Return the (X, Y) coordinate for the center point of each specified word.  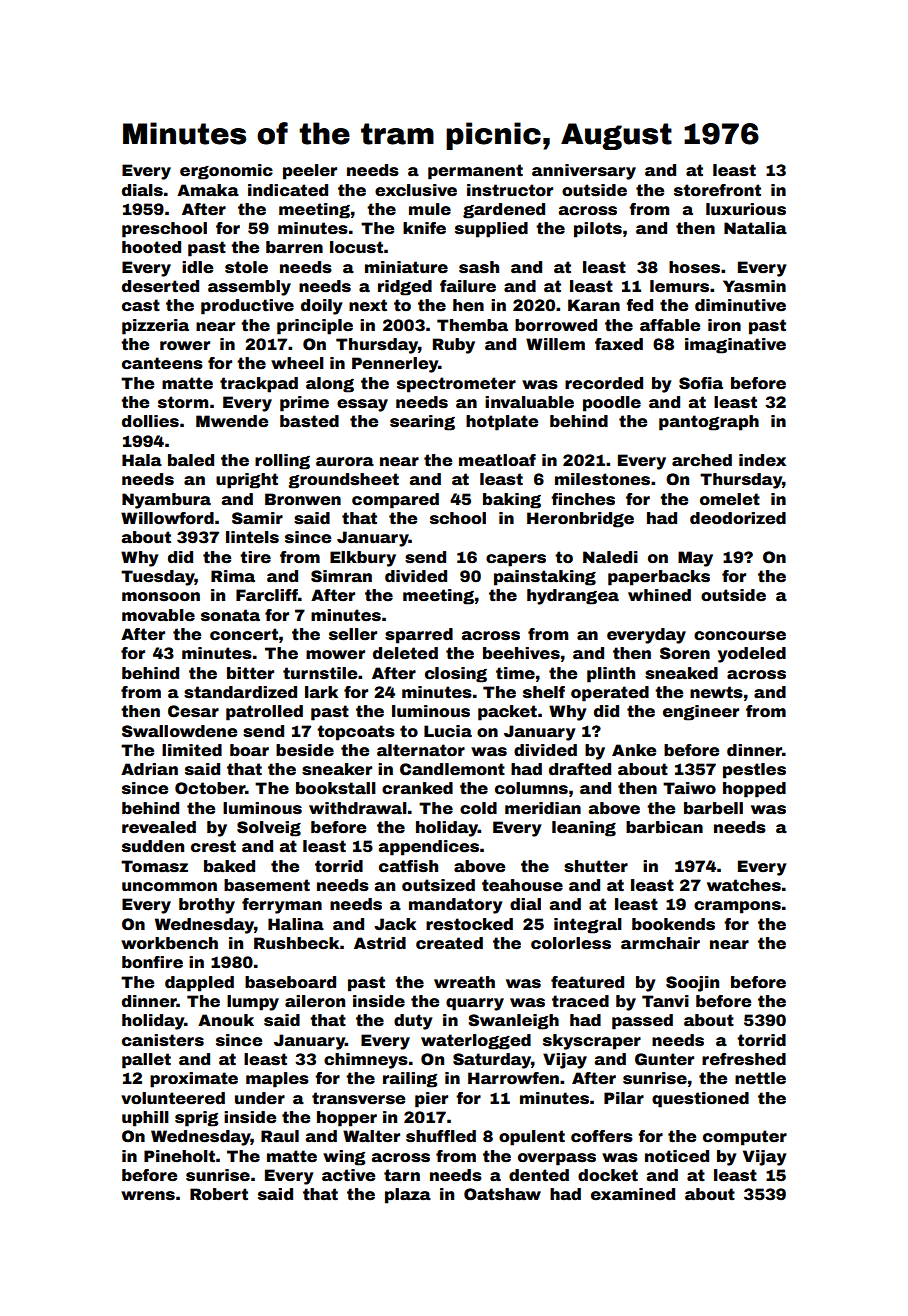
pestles (754, 771)
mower (335, 655)
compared (395, 501)
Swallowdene (179, 731)
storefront (717, 190)
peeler (310, 172)
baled (191, 460)
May (695, 559)
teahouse (522, 885)
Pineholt (179, 1156)
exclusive (416, 190)
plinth (611, 675)
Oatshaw (502, 1194)
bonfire (152, 962)
